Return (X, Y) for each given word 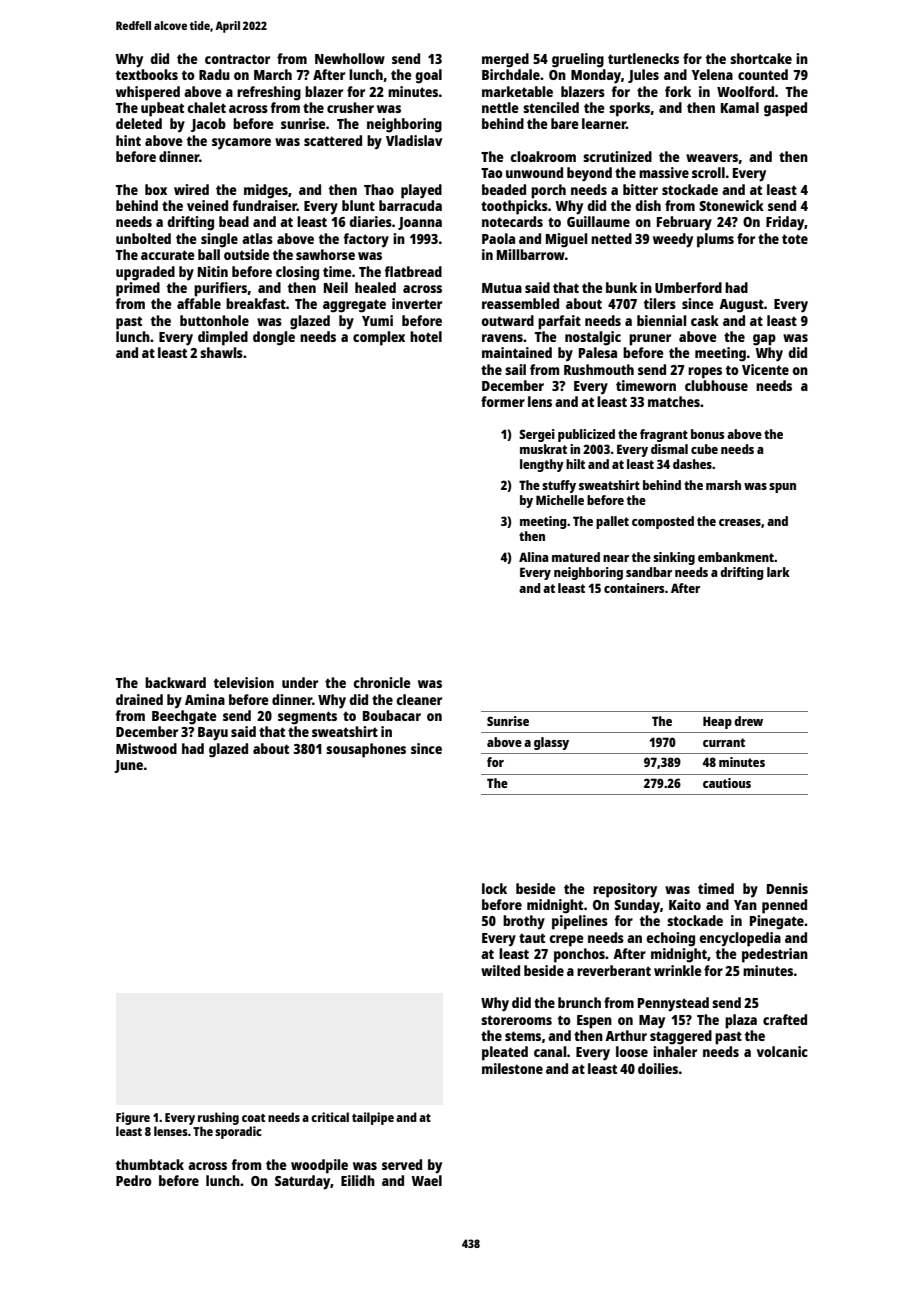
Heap (717, 722)
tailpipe (373, 1118)
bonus (707, 434)
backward (175, 682)
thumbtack (150, 1164)
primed (138, 289)
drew (748, 721)
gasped (785, 109)
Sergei (537, 435)
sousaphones (366, 750)
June (128, 766)
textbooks (147, 74)
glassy (551, 743)
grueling (578, 60)
